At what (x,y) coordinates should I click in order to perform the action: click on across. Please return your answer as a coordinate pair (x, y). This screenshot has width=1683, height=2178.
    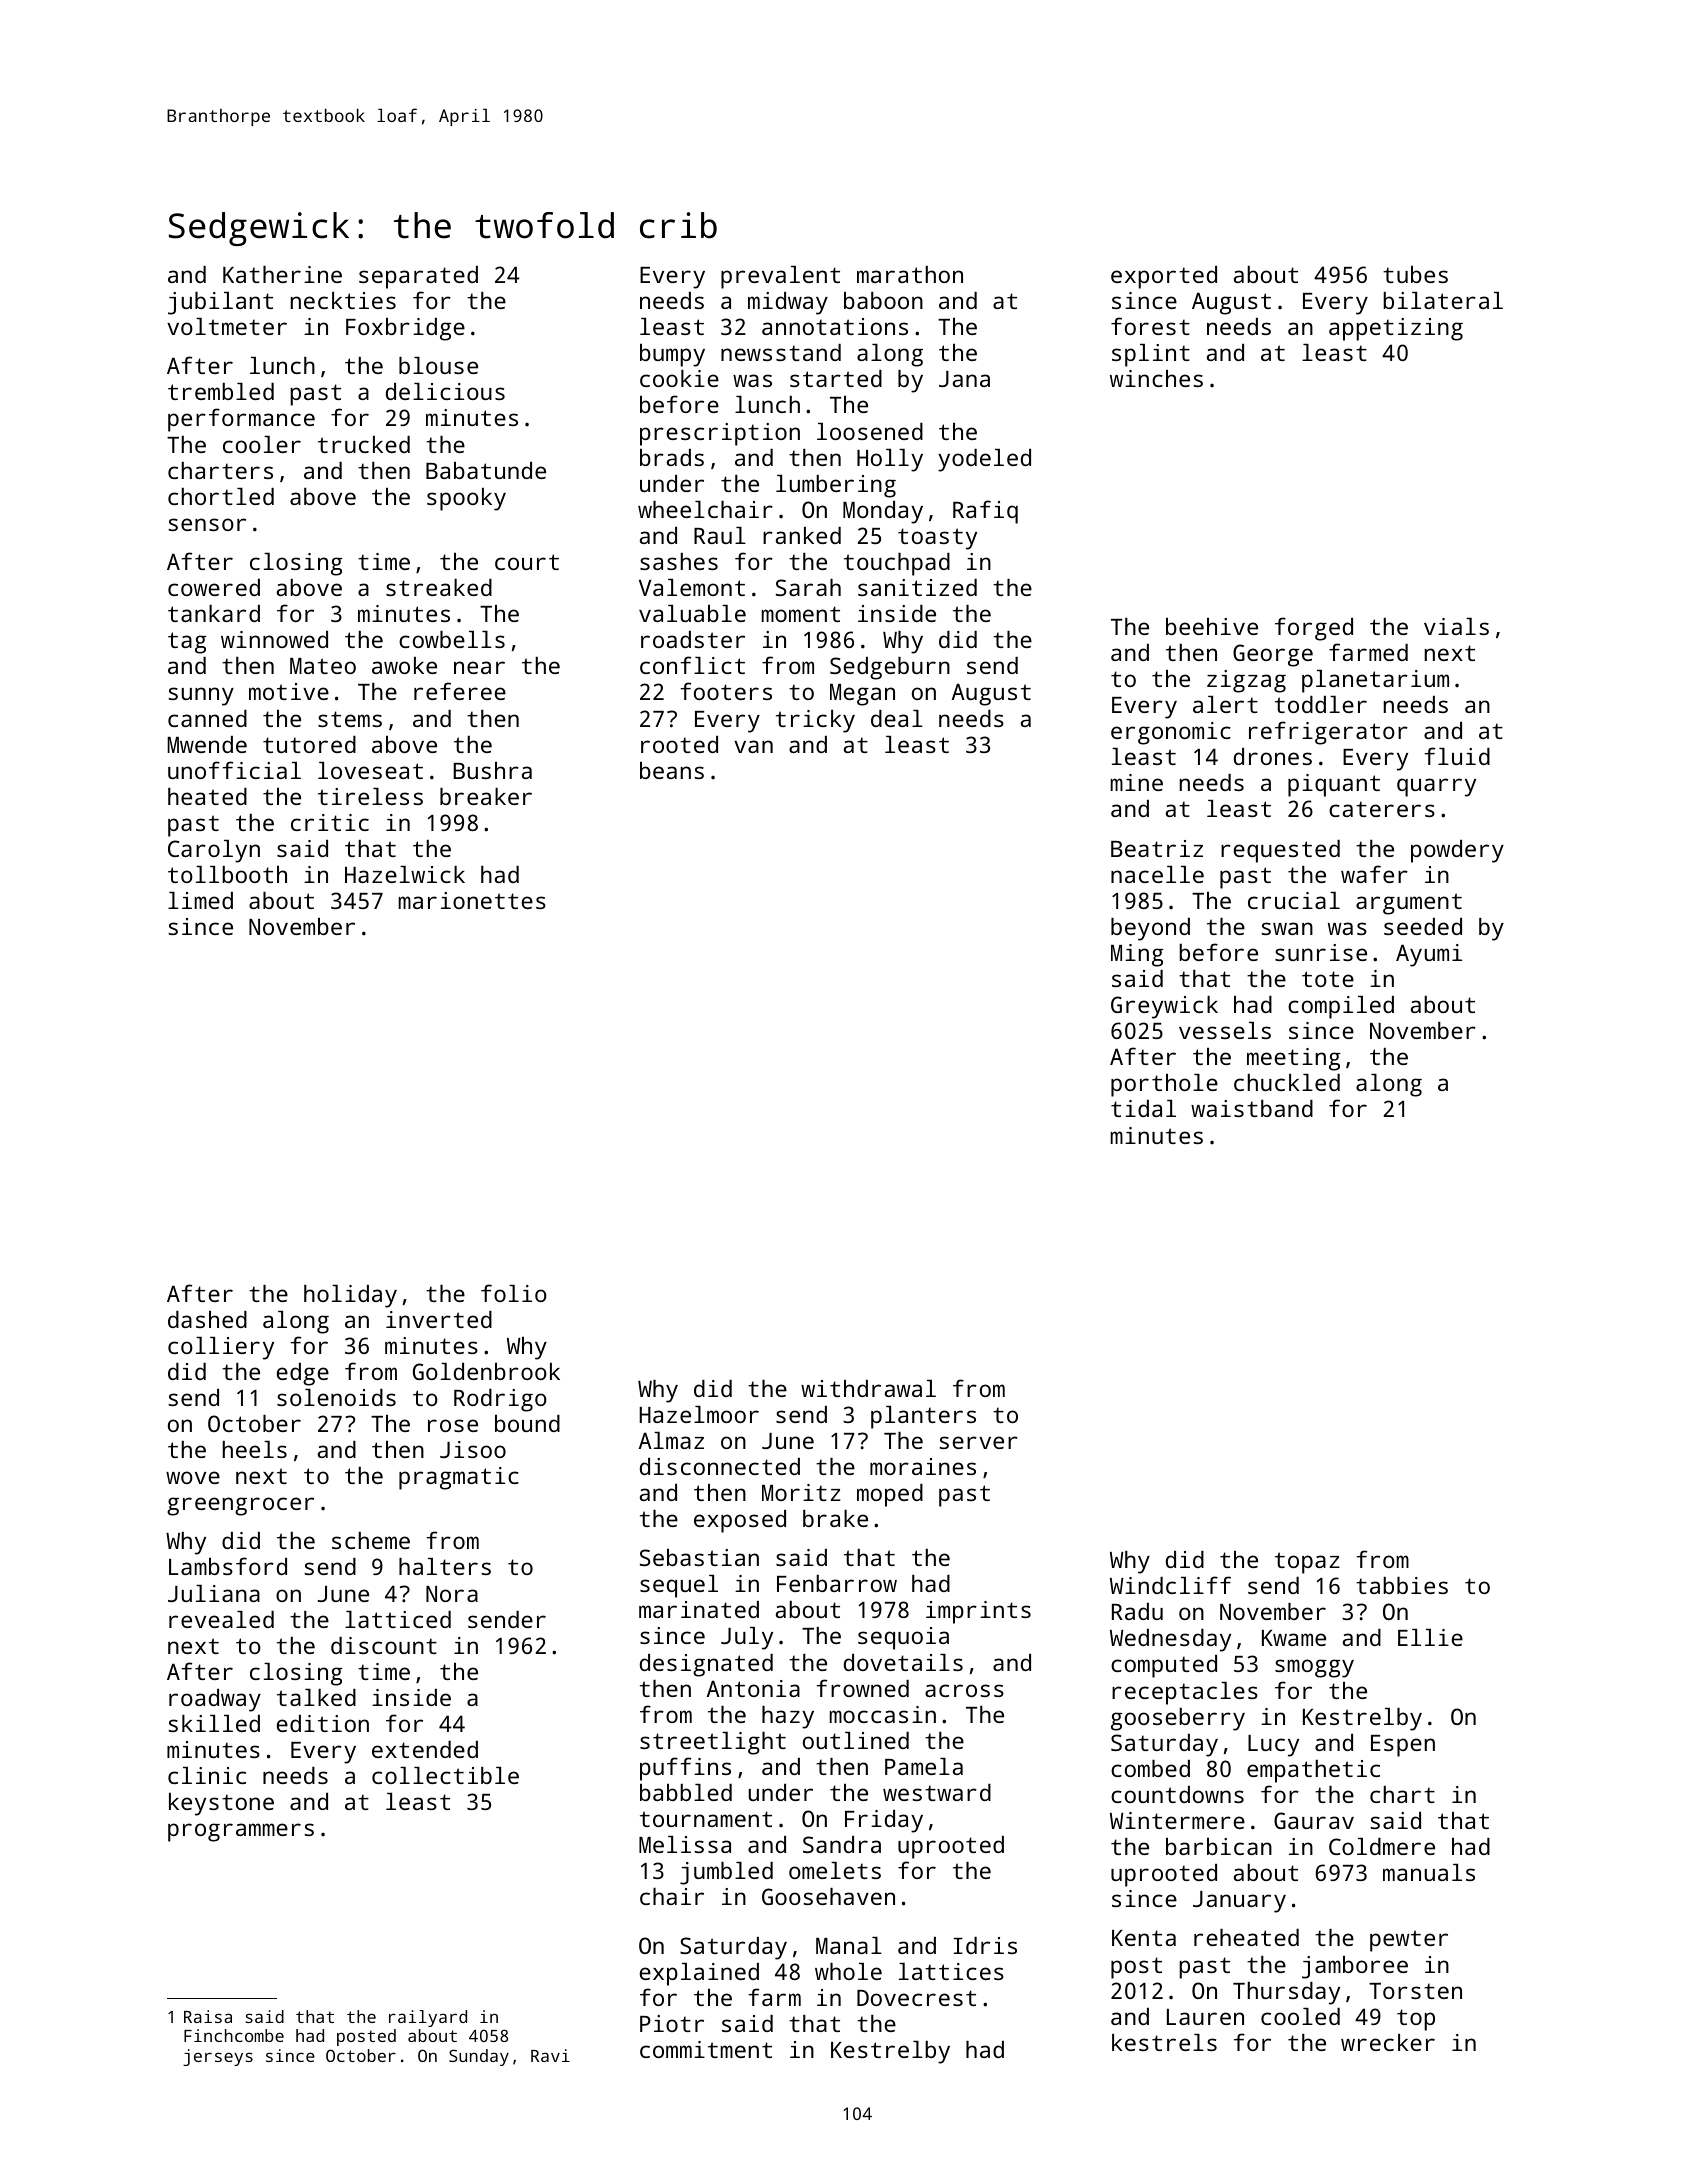
    Looking at the image, I should click on (964, 1690).
